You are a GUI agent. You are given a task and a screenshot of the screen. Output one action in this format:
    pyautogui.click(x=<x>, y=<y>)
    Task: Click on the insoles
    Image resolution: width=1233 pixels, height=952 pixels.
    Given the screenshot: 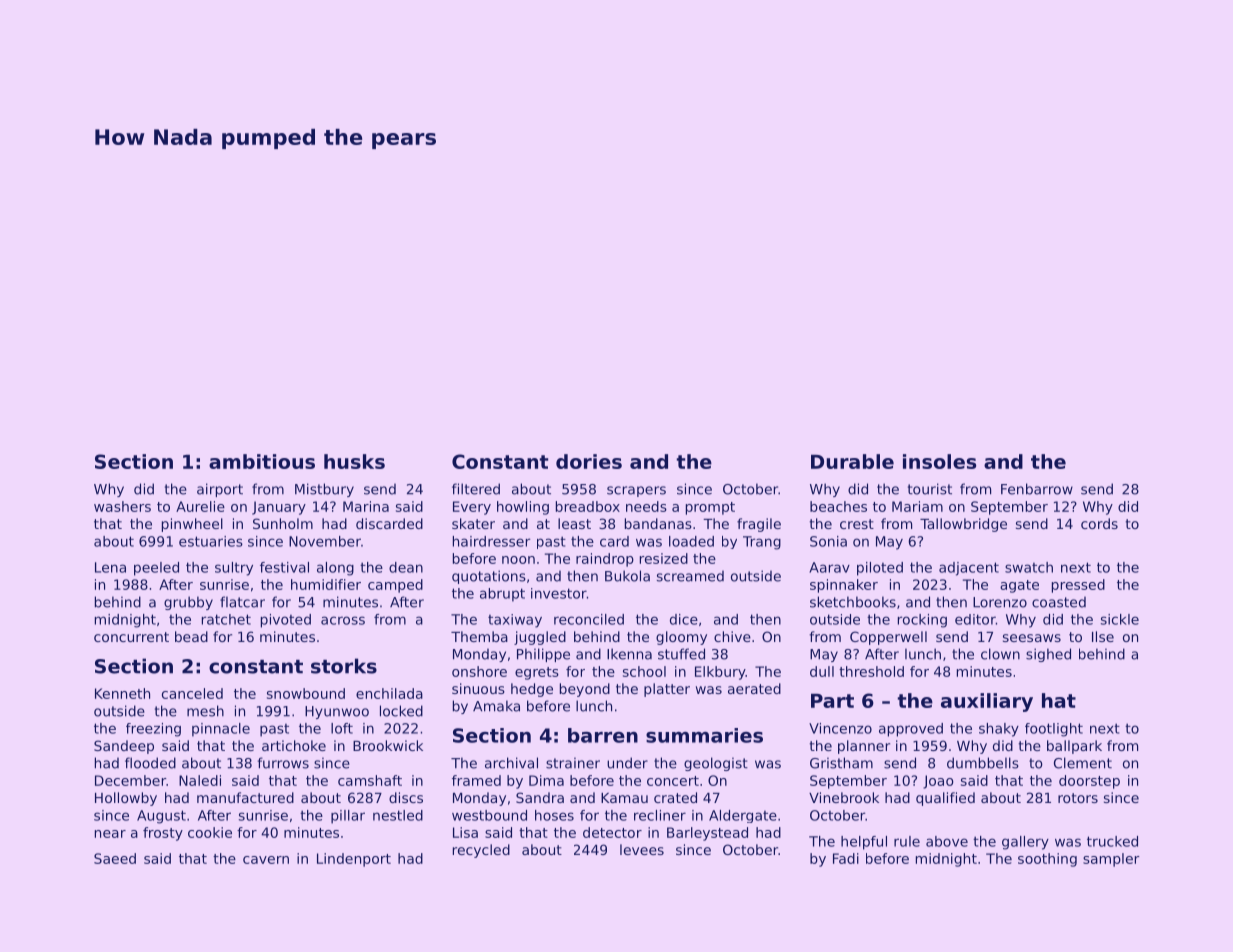 What is the action you would take?
    pyautogui.click(x=939, y=461)
